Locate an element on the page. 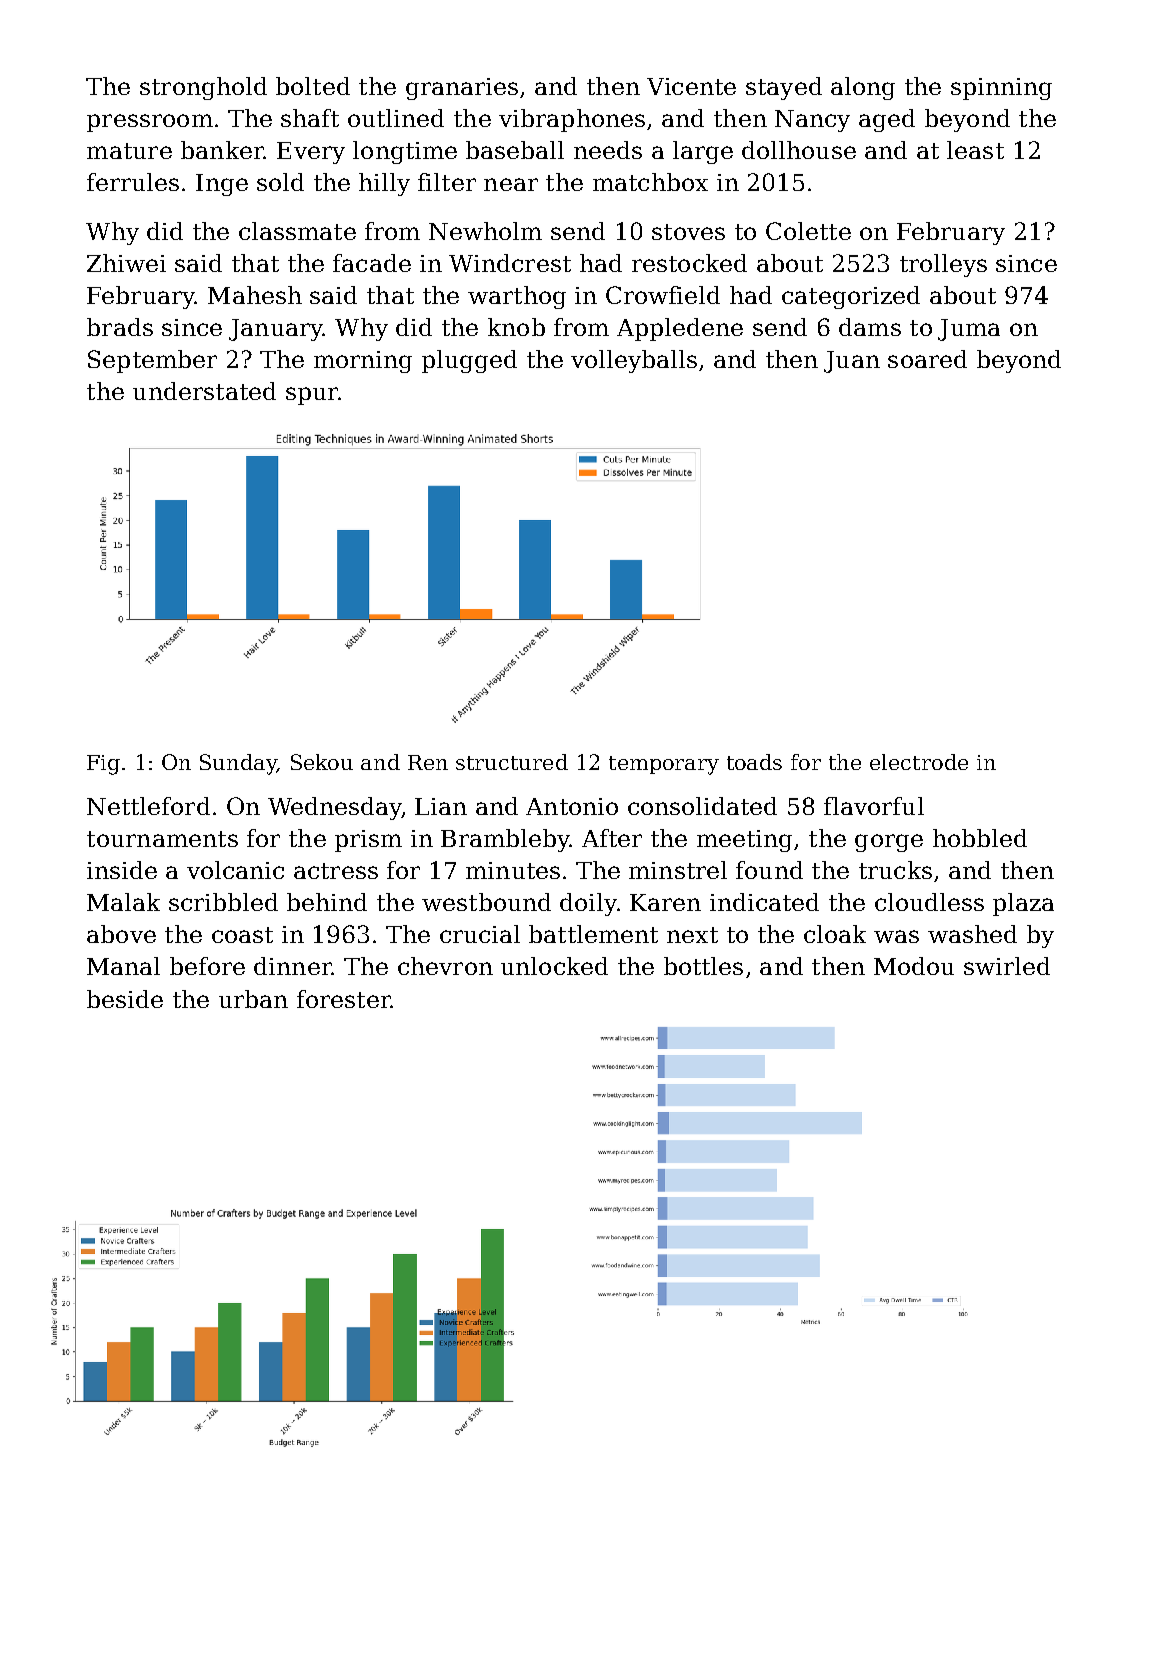  least is located at coordinates (975, 150).
